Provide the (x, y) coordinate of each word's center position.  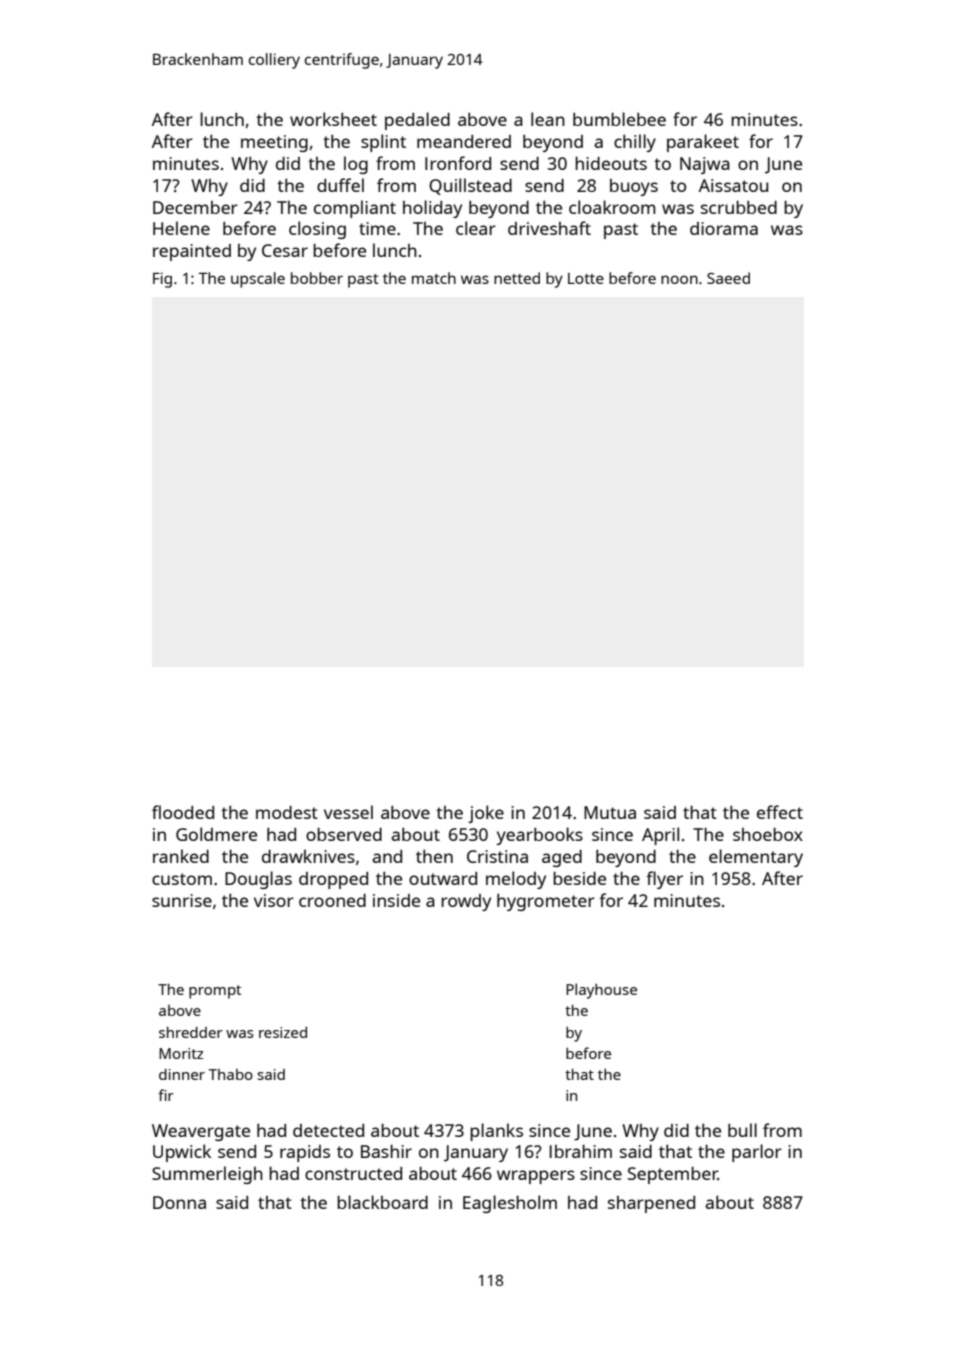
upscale (258, 280)
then (434, 856)
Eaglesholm (510, 1204)
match (434, 278)
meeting (274, 143)
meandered (464, 141)
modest (287, 812)
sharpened (651, 1204)
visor (274, 900)
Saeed (728, 278)
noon (679, 279)
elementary (756, 858)
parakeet (703, 143)
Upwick (182, 1153)
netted (517, 278)
